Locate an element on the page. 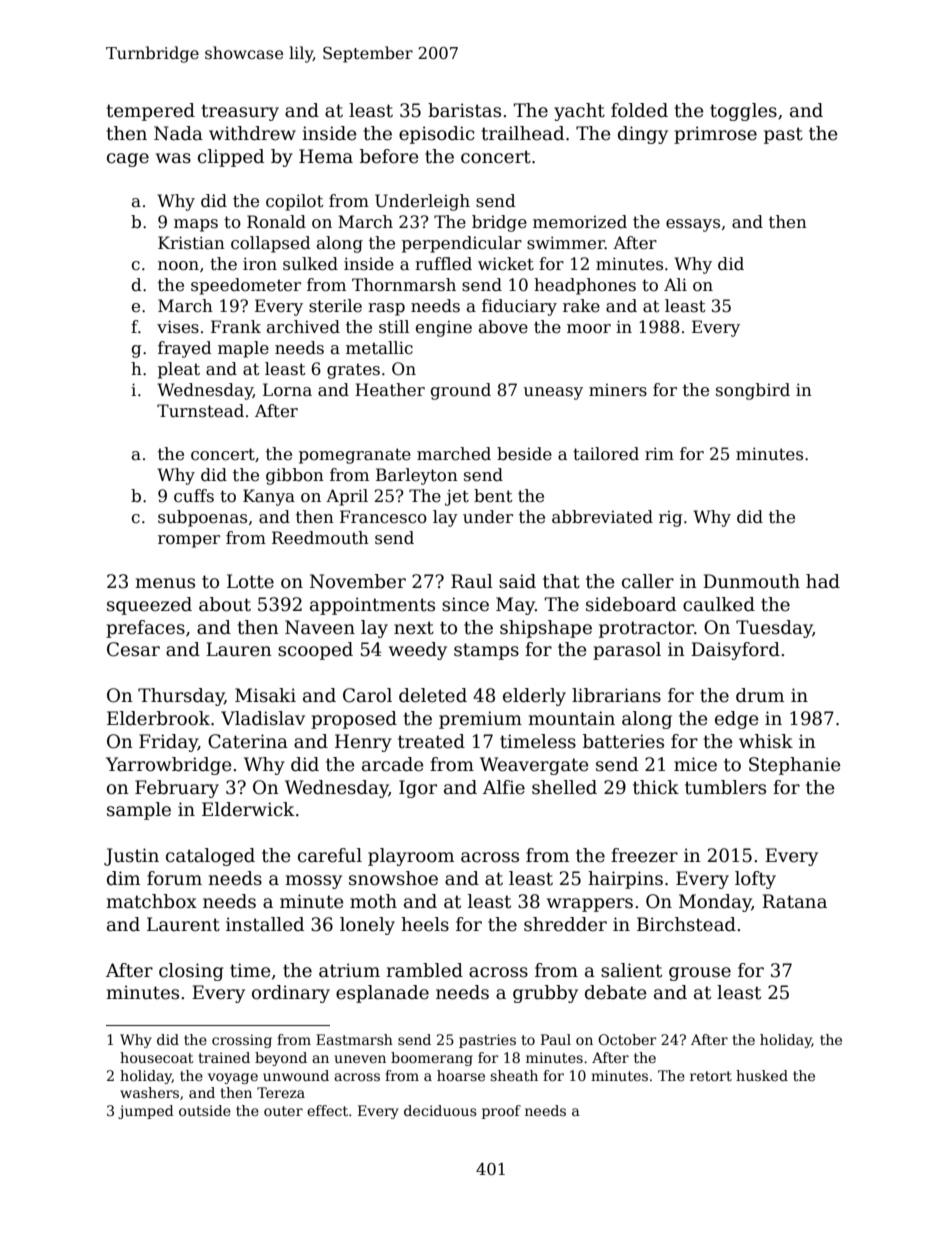 This document has height=1233, width=952. folded is located at coordinates (639, 110).
